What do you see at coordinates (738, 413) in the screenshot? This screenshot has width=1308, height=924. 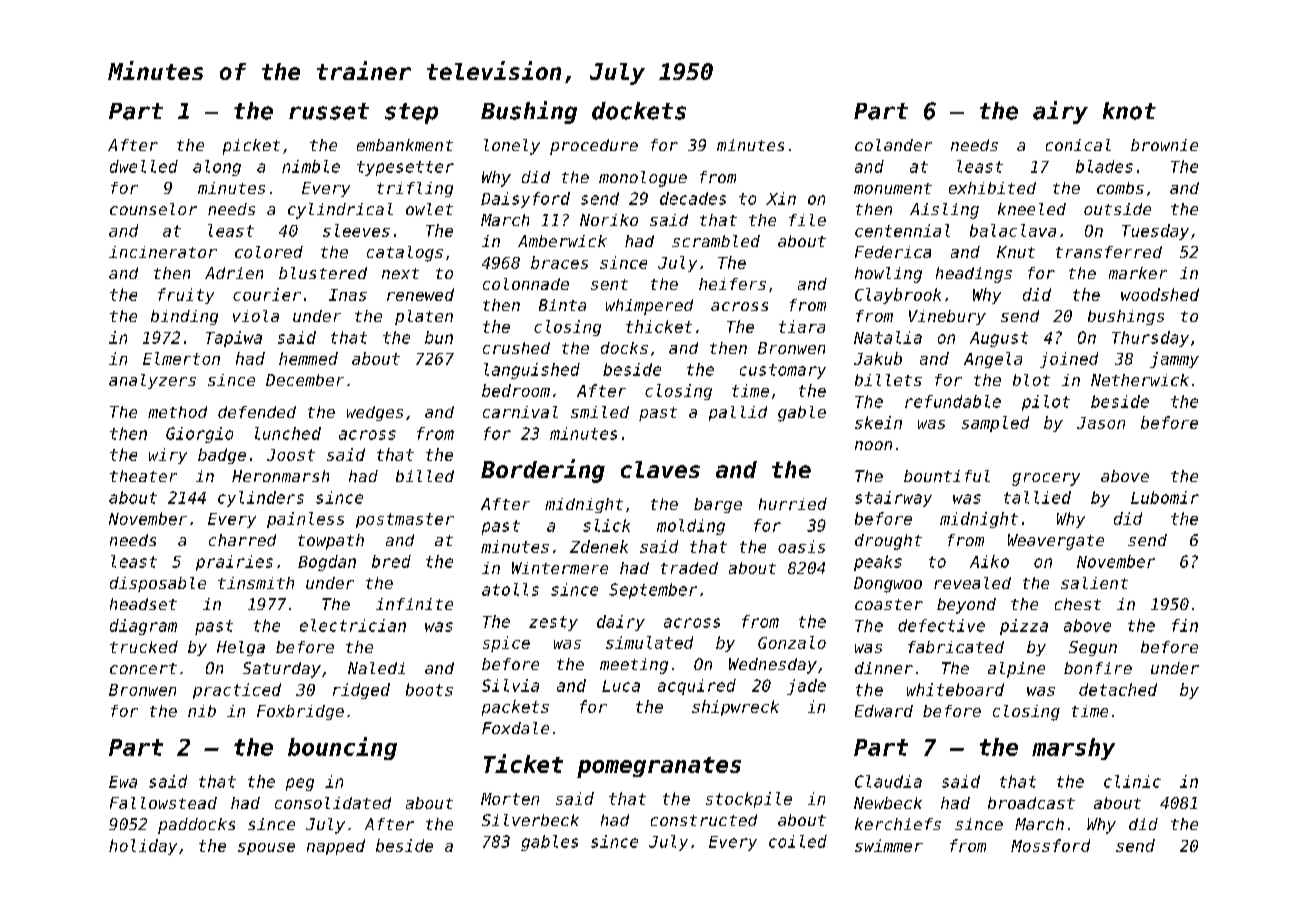 I see `pallid` at bounding box center [738, 413].
